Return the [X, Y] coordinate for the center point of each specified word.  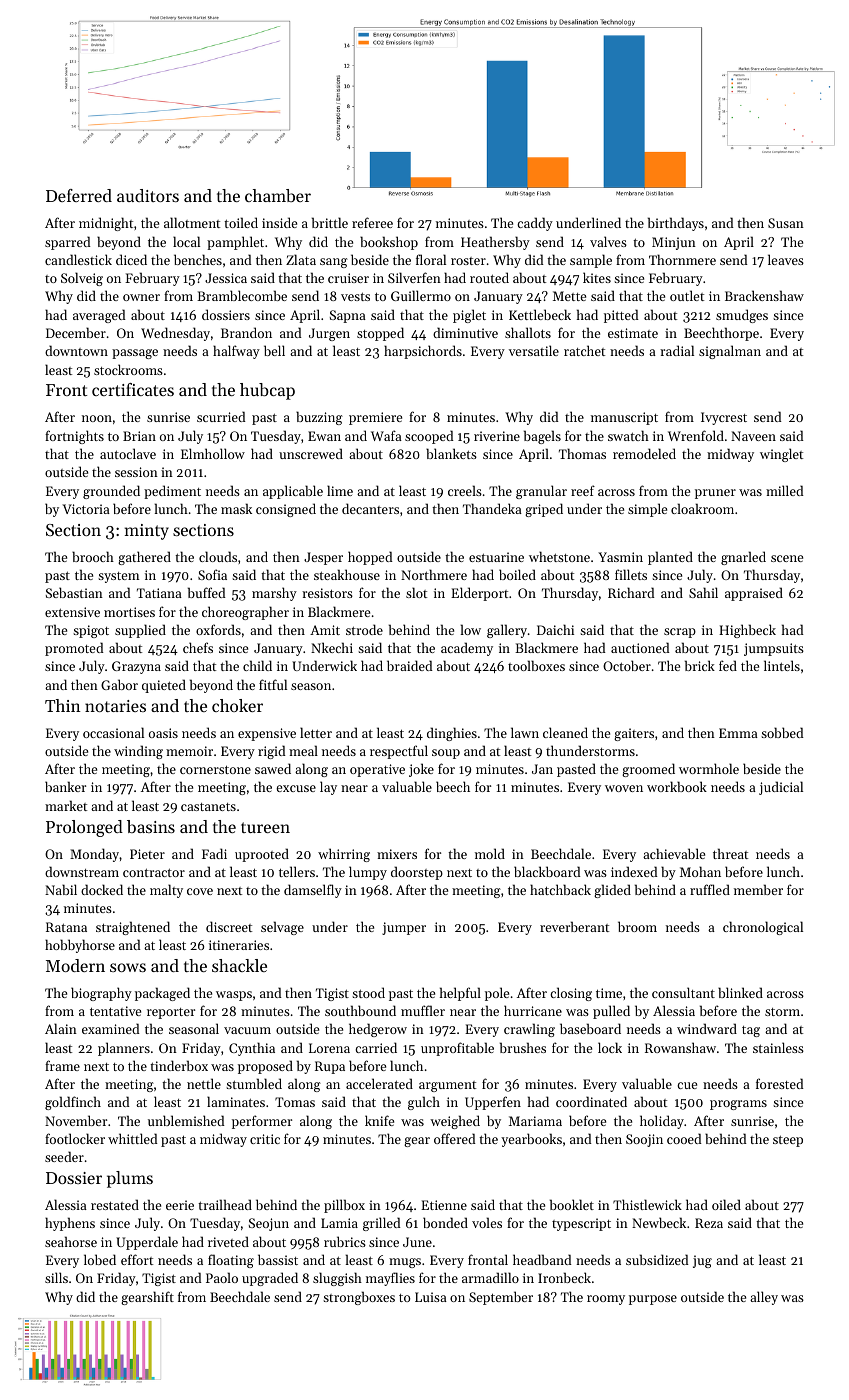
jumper [404, 928]
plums [130, 1179]
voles [487, 1222]
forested [780, 1083]
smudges [742, 316]
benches [198, 259]
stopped [380, 334]
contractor [154, 872]
